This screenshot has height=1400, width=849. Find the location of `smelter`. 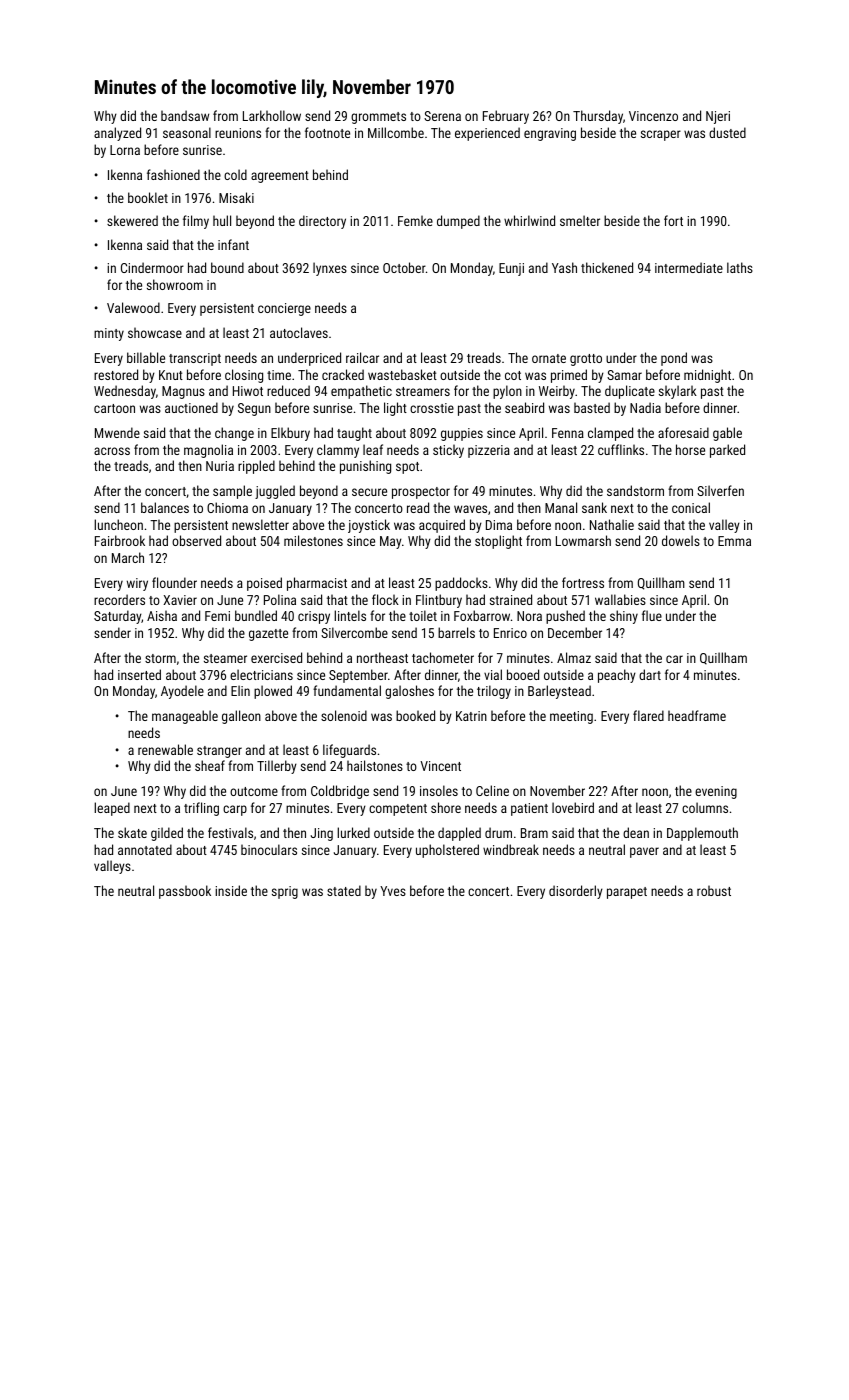

smelter is located at coordinates (580, 220).
